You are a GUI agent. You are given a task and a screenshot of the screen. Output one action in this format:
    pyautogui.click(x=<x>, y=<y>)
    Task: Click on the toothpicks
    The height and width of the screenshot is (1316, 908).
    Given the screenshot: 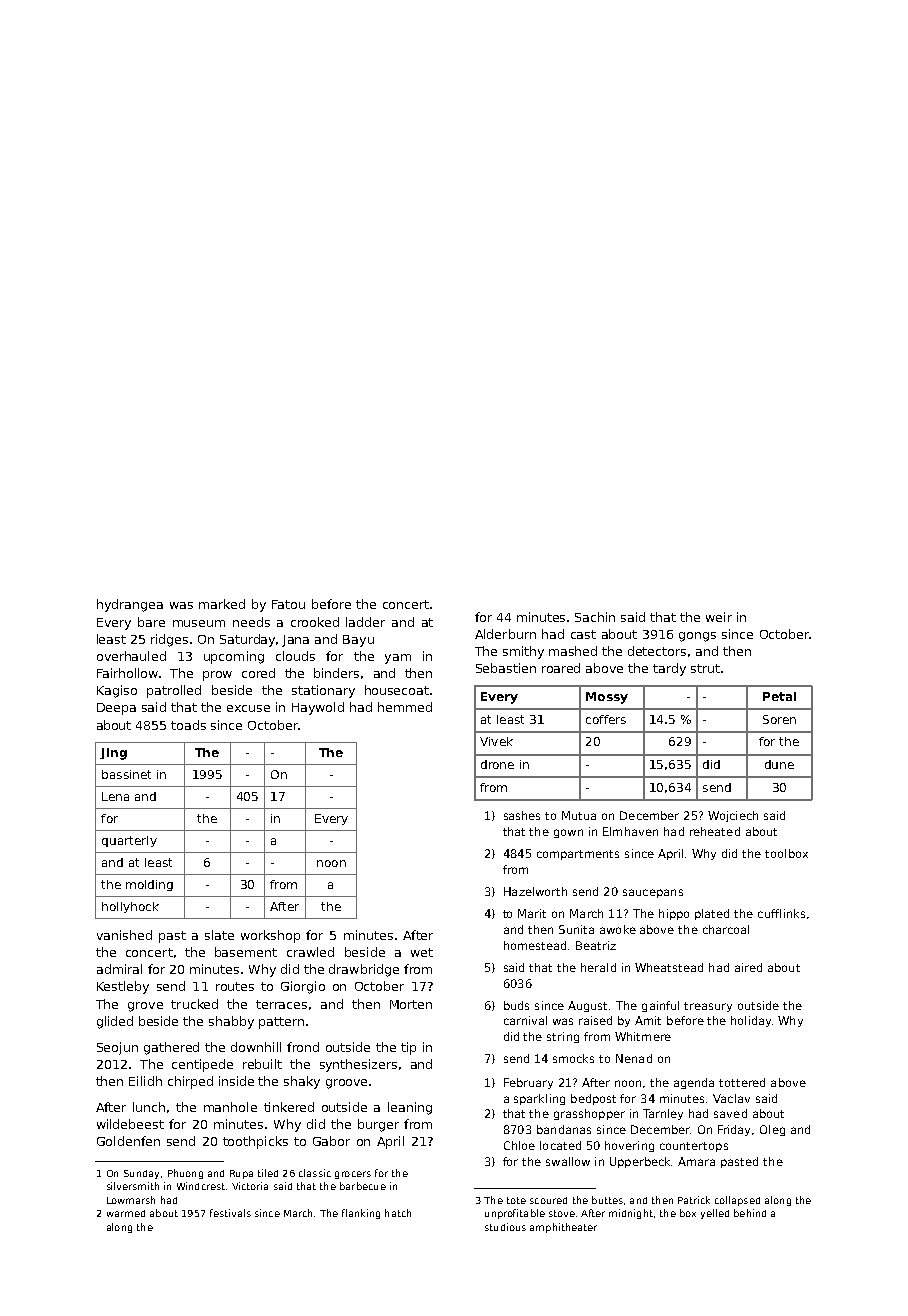 What is the action you would take?
    pyautogui.click(x=255, y=1142)
